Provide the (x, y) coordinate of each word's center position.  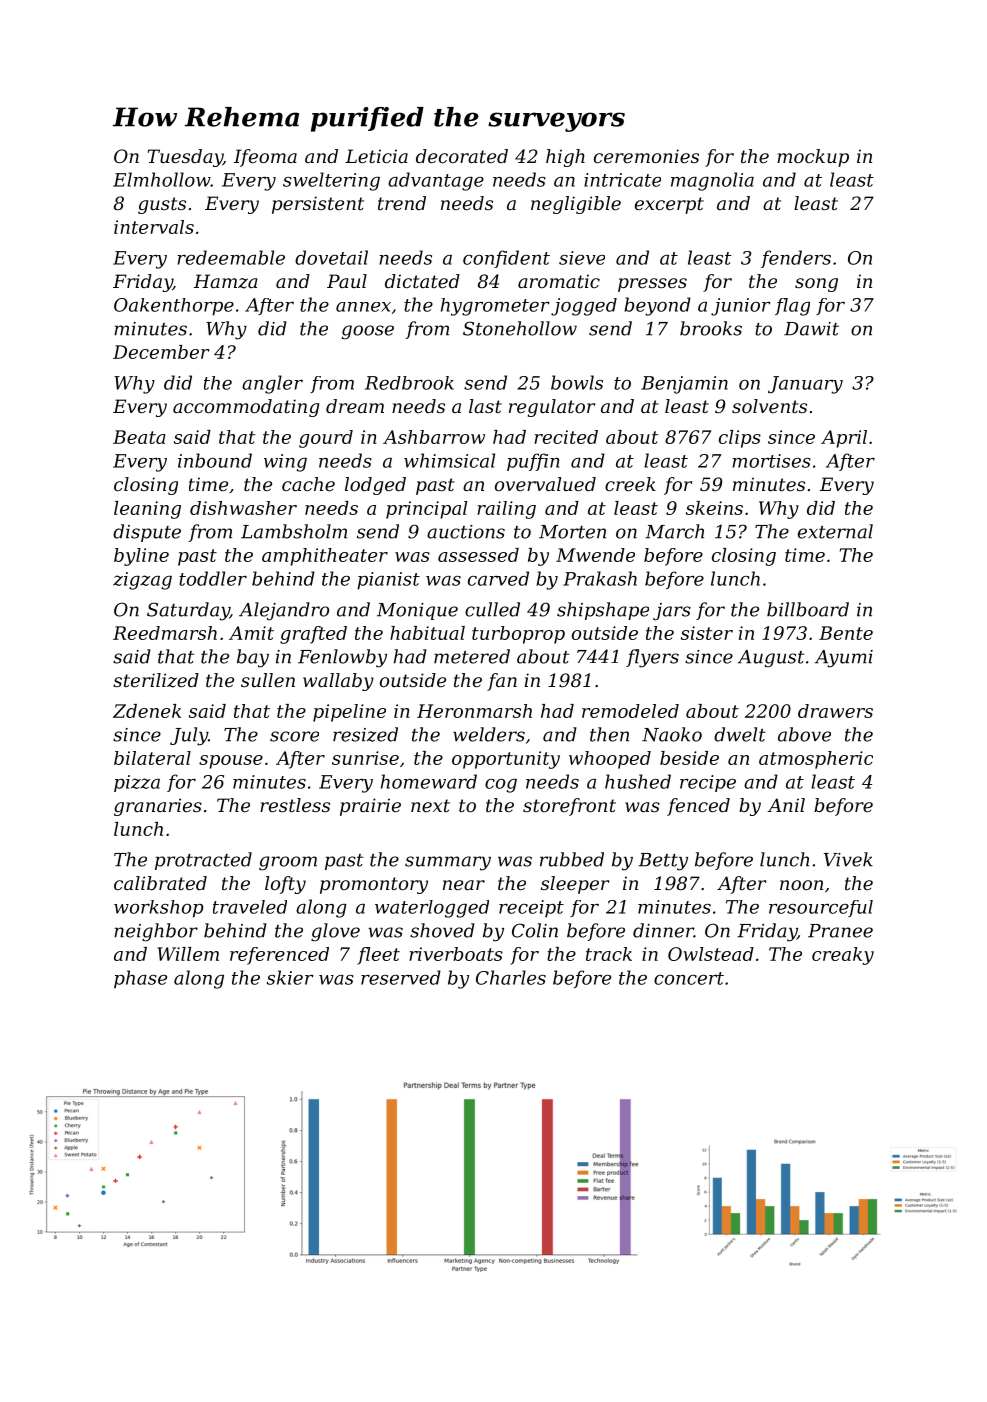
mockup (813, 158)
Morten (572, 532)
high (565, 158)
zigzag (142, 581)
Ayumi (844, 659)
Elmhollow (162, 179)
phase (140, 979)
